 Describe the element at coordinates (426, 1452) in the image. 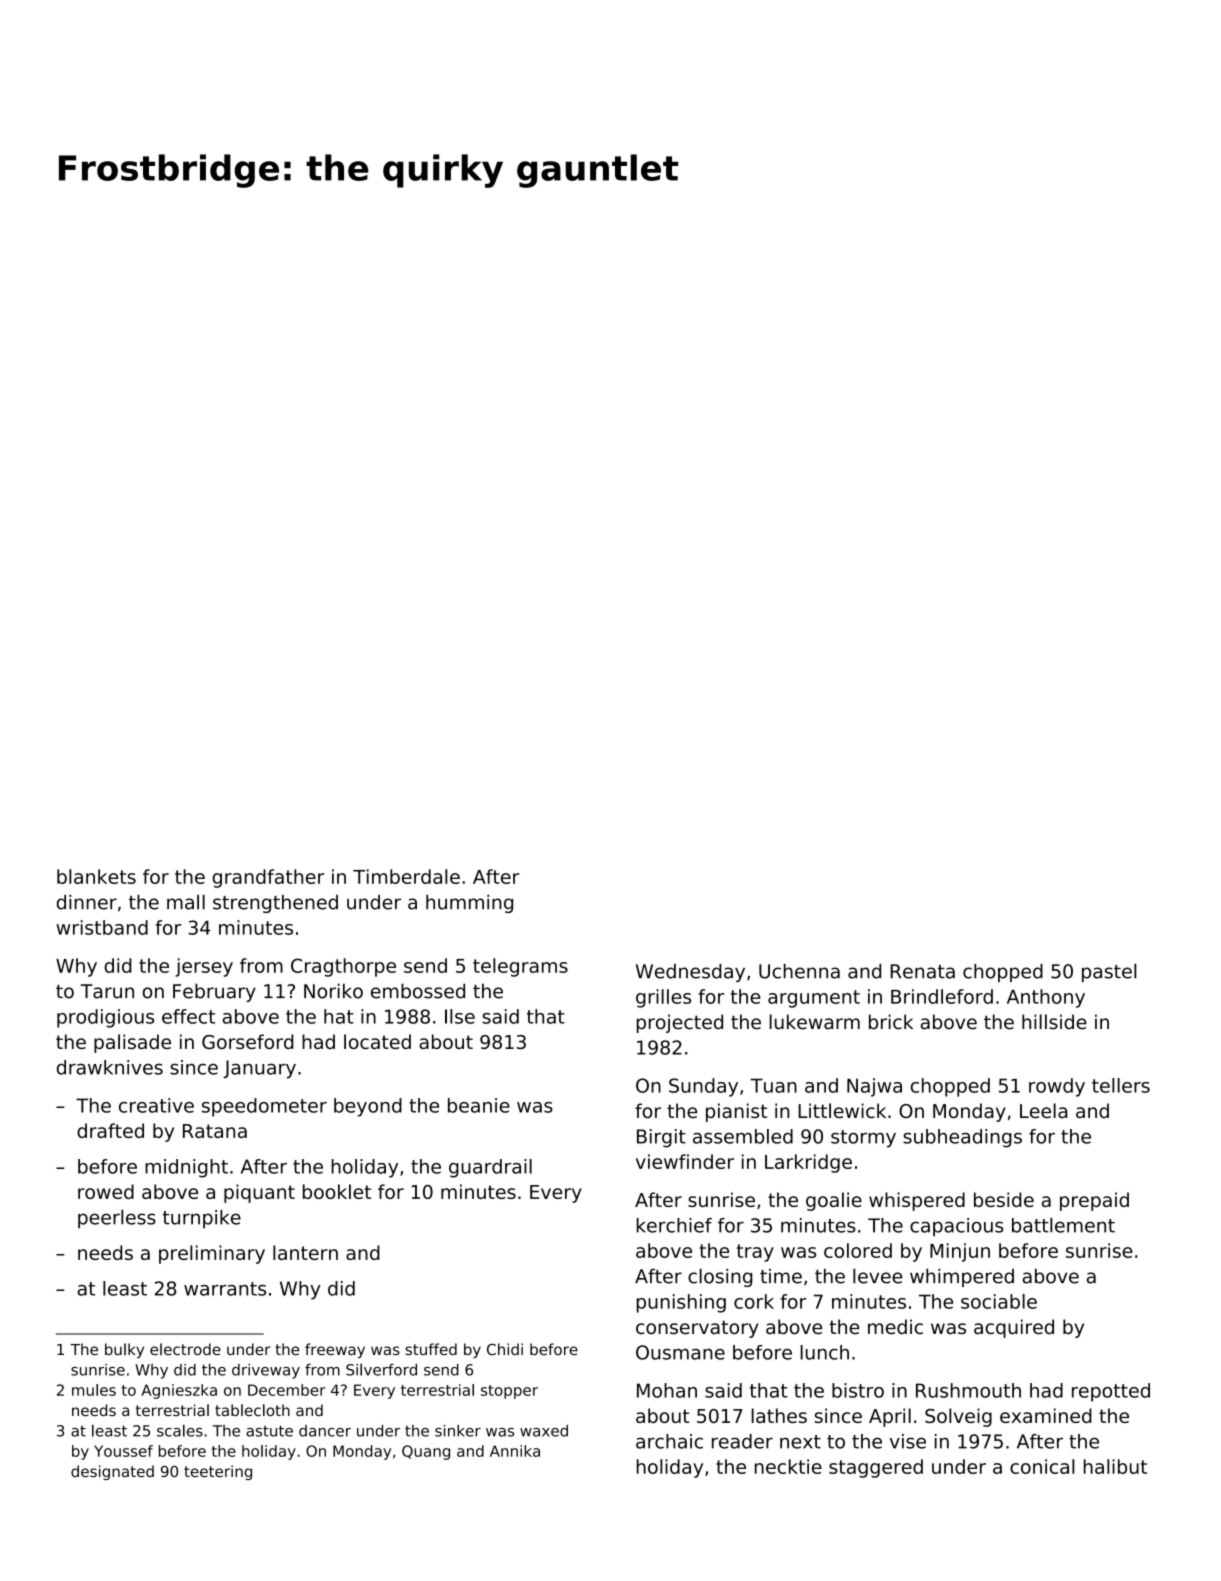

I see `Quang` at that location.
